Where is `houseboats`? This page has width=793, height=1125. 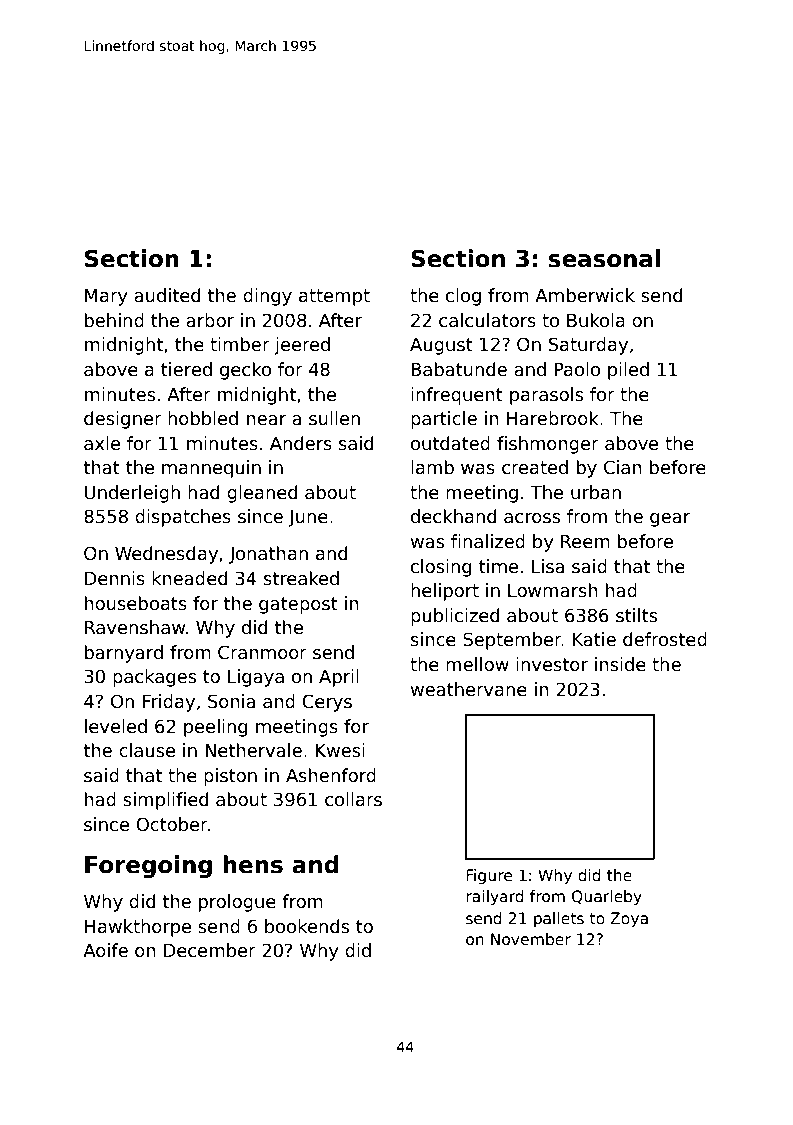
houseboats is located at coordinates (136, 603).
